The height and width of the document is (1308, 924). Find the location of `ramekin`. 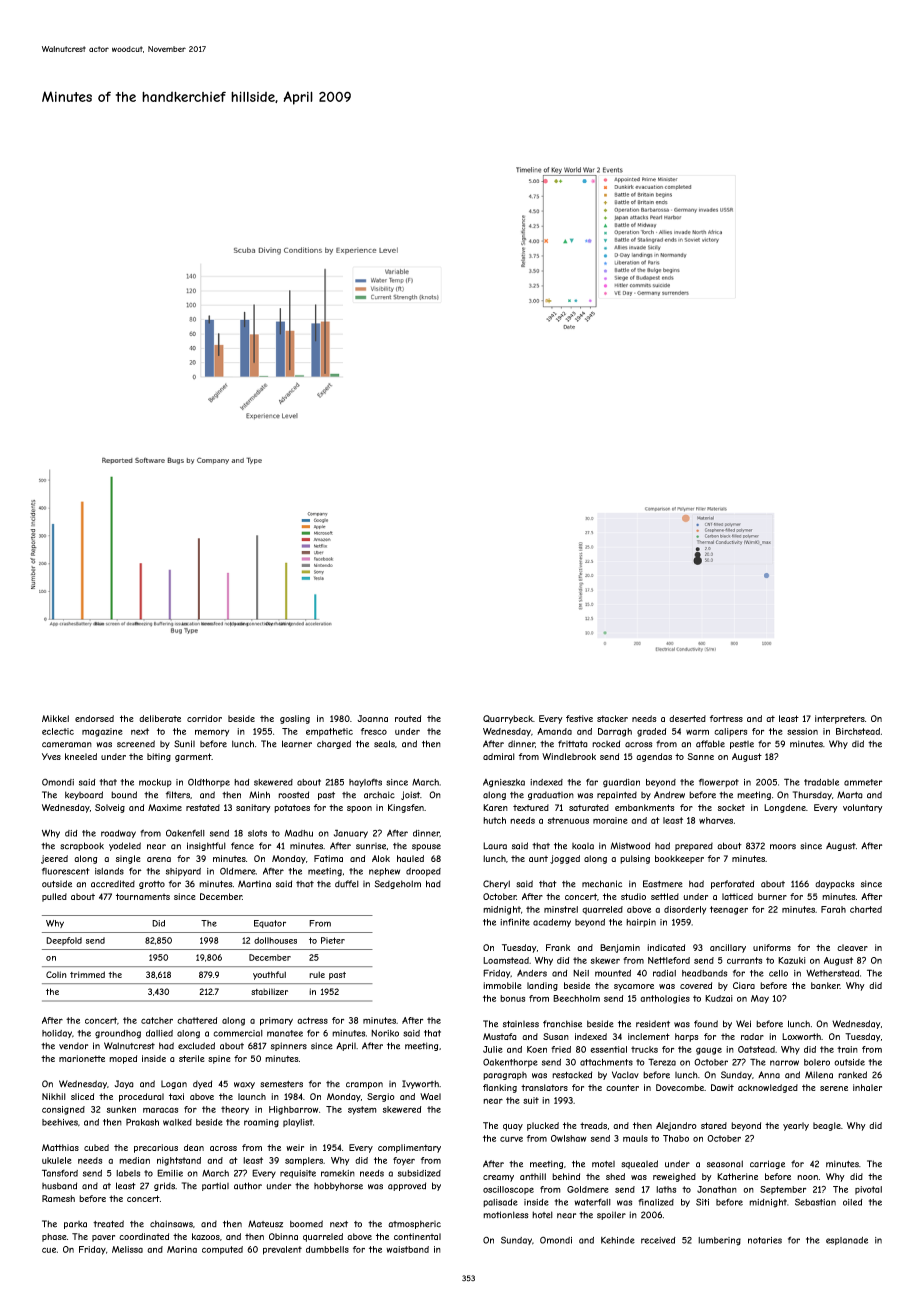

ramekin is located at coordinates (338, 1173).
